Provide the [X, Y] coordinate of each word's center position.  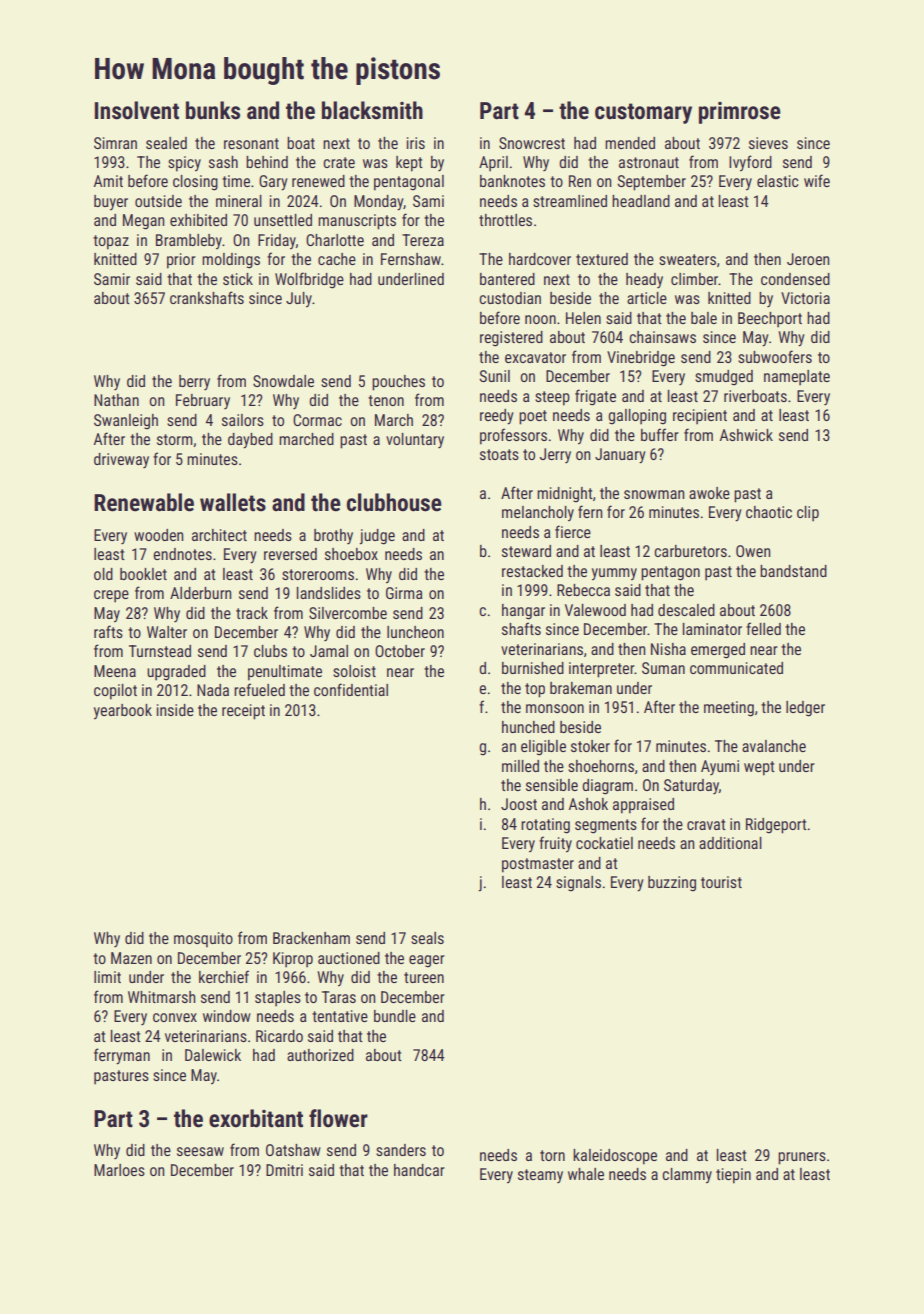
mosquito [203, 939]
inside [175, 710]
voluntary [415, 440]
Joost [519, 804]
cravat [706, 824]
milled [520, 766]
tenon [386, 400]
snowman [654, 494]
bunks [213, 110]
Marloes [119, 1170]
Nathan [116, 400]
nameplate [797, 378]
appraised [643, 806]
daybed [250, 441]
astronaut [649, 162]
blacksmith [372, 110]
